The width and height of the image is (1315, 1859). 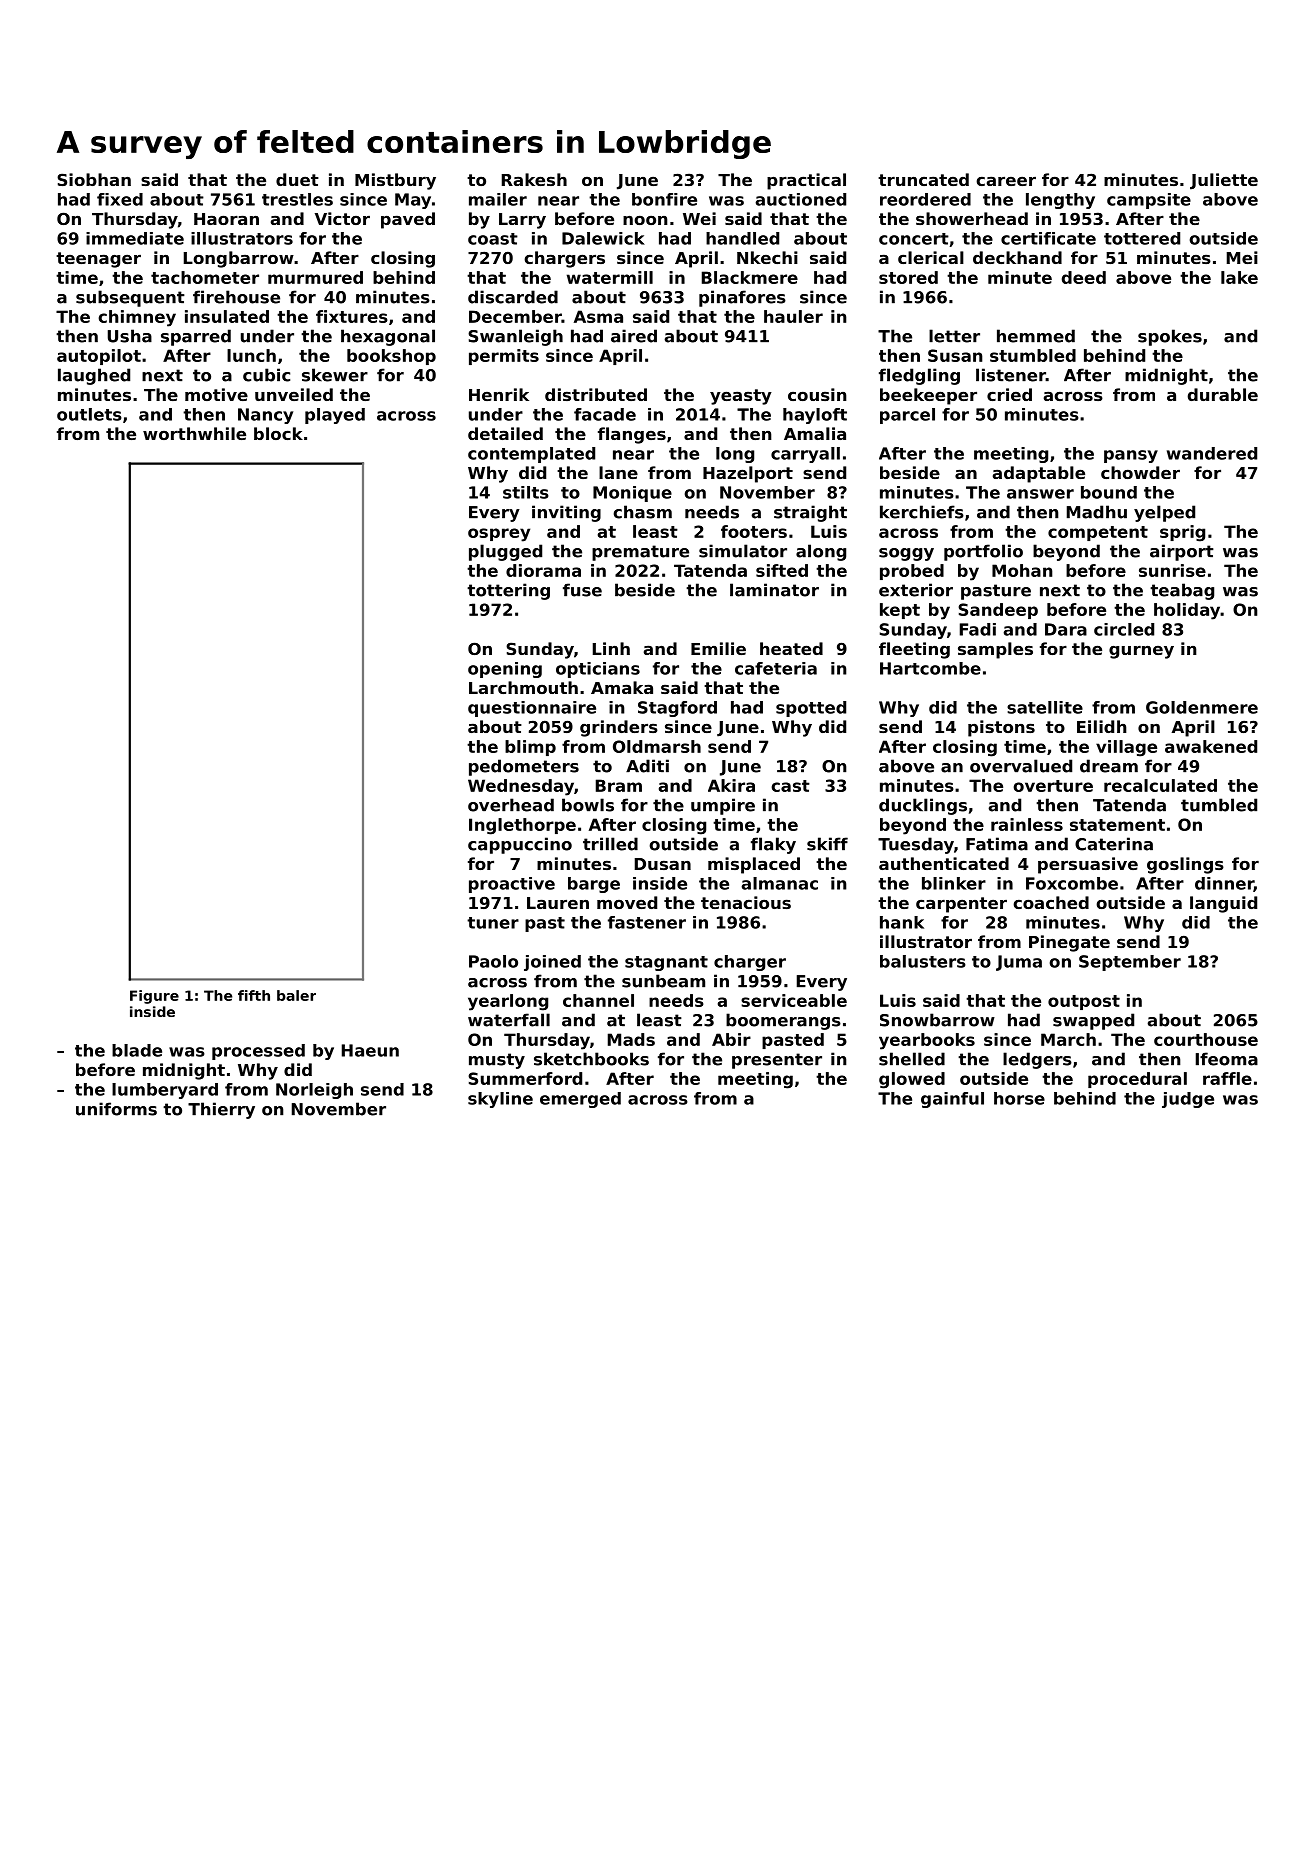 What do you see at coordinates (370, 1050) in the image?
I see `Haeun` at bounding box center [370, 1050].
